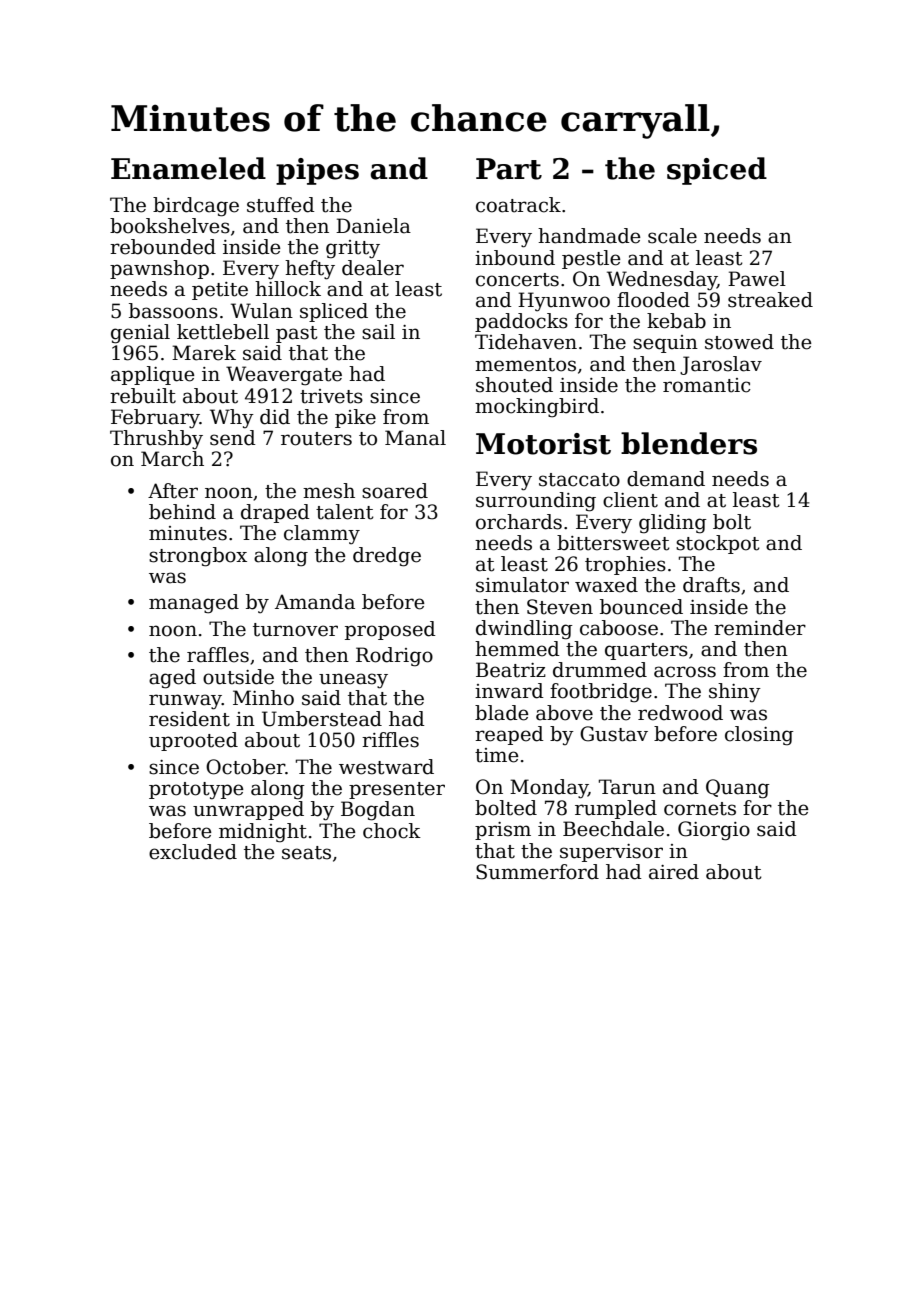 This screenshot has width=924, height=1314. What do you see at coordinates (509, 169) in the screenshot?
I see `Part` at bounding box center [509, 169].
